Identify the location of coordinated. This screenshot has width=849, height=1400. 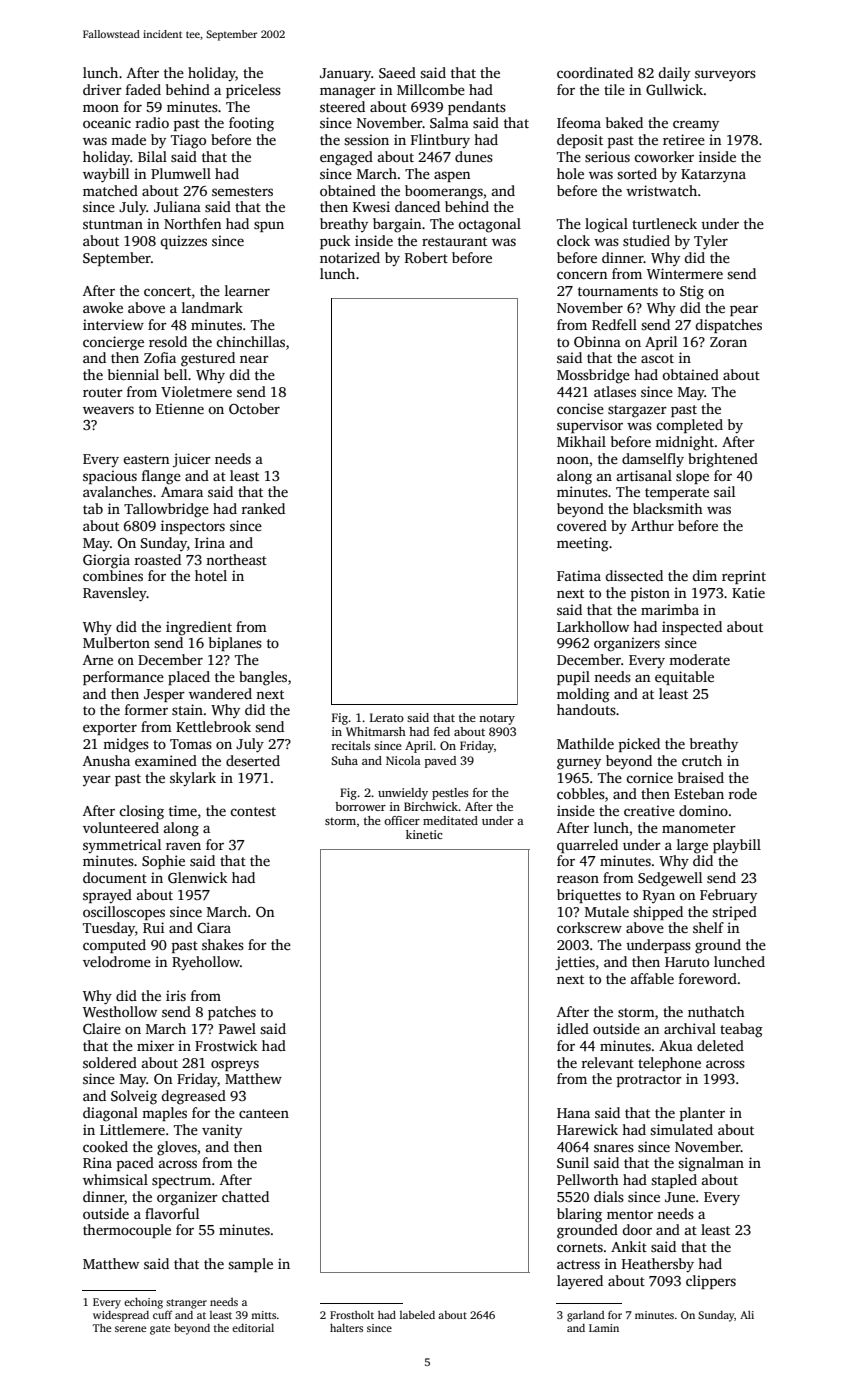
(595, 72).
